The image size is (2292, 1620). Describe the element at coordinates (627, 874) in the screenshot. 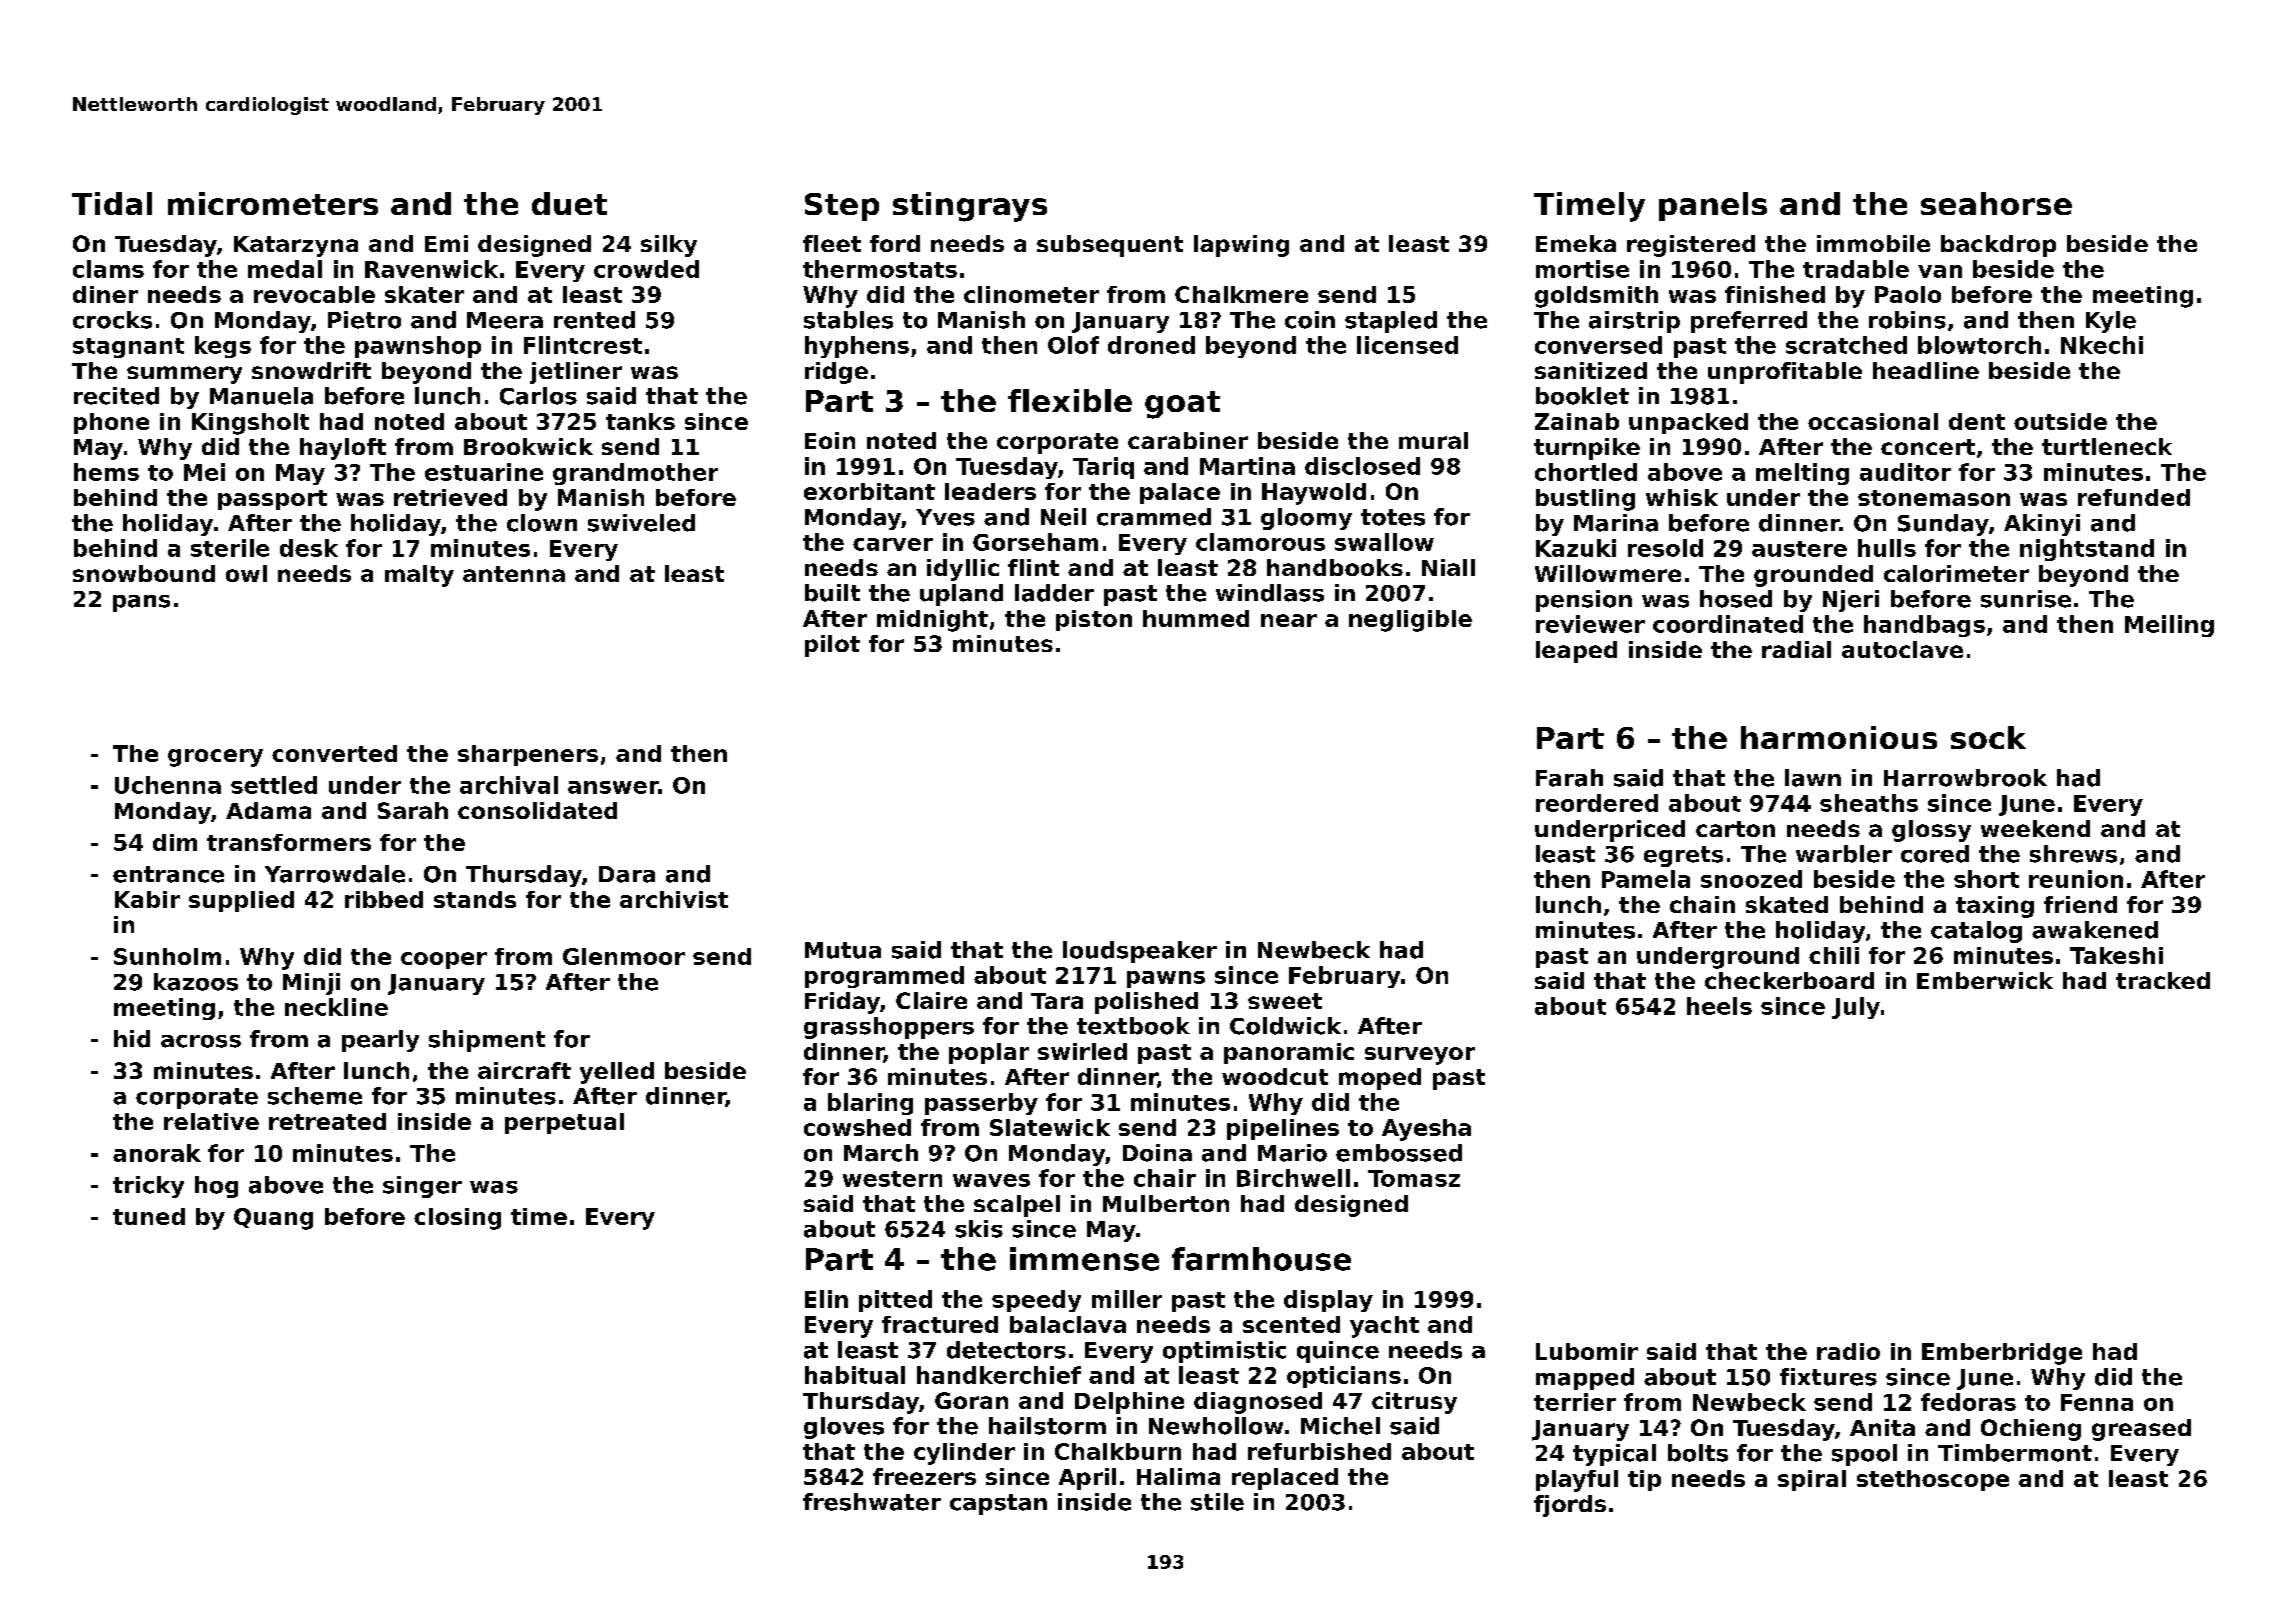

I see `Dara` at that location.
